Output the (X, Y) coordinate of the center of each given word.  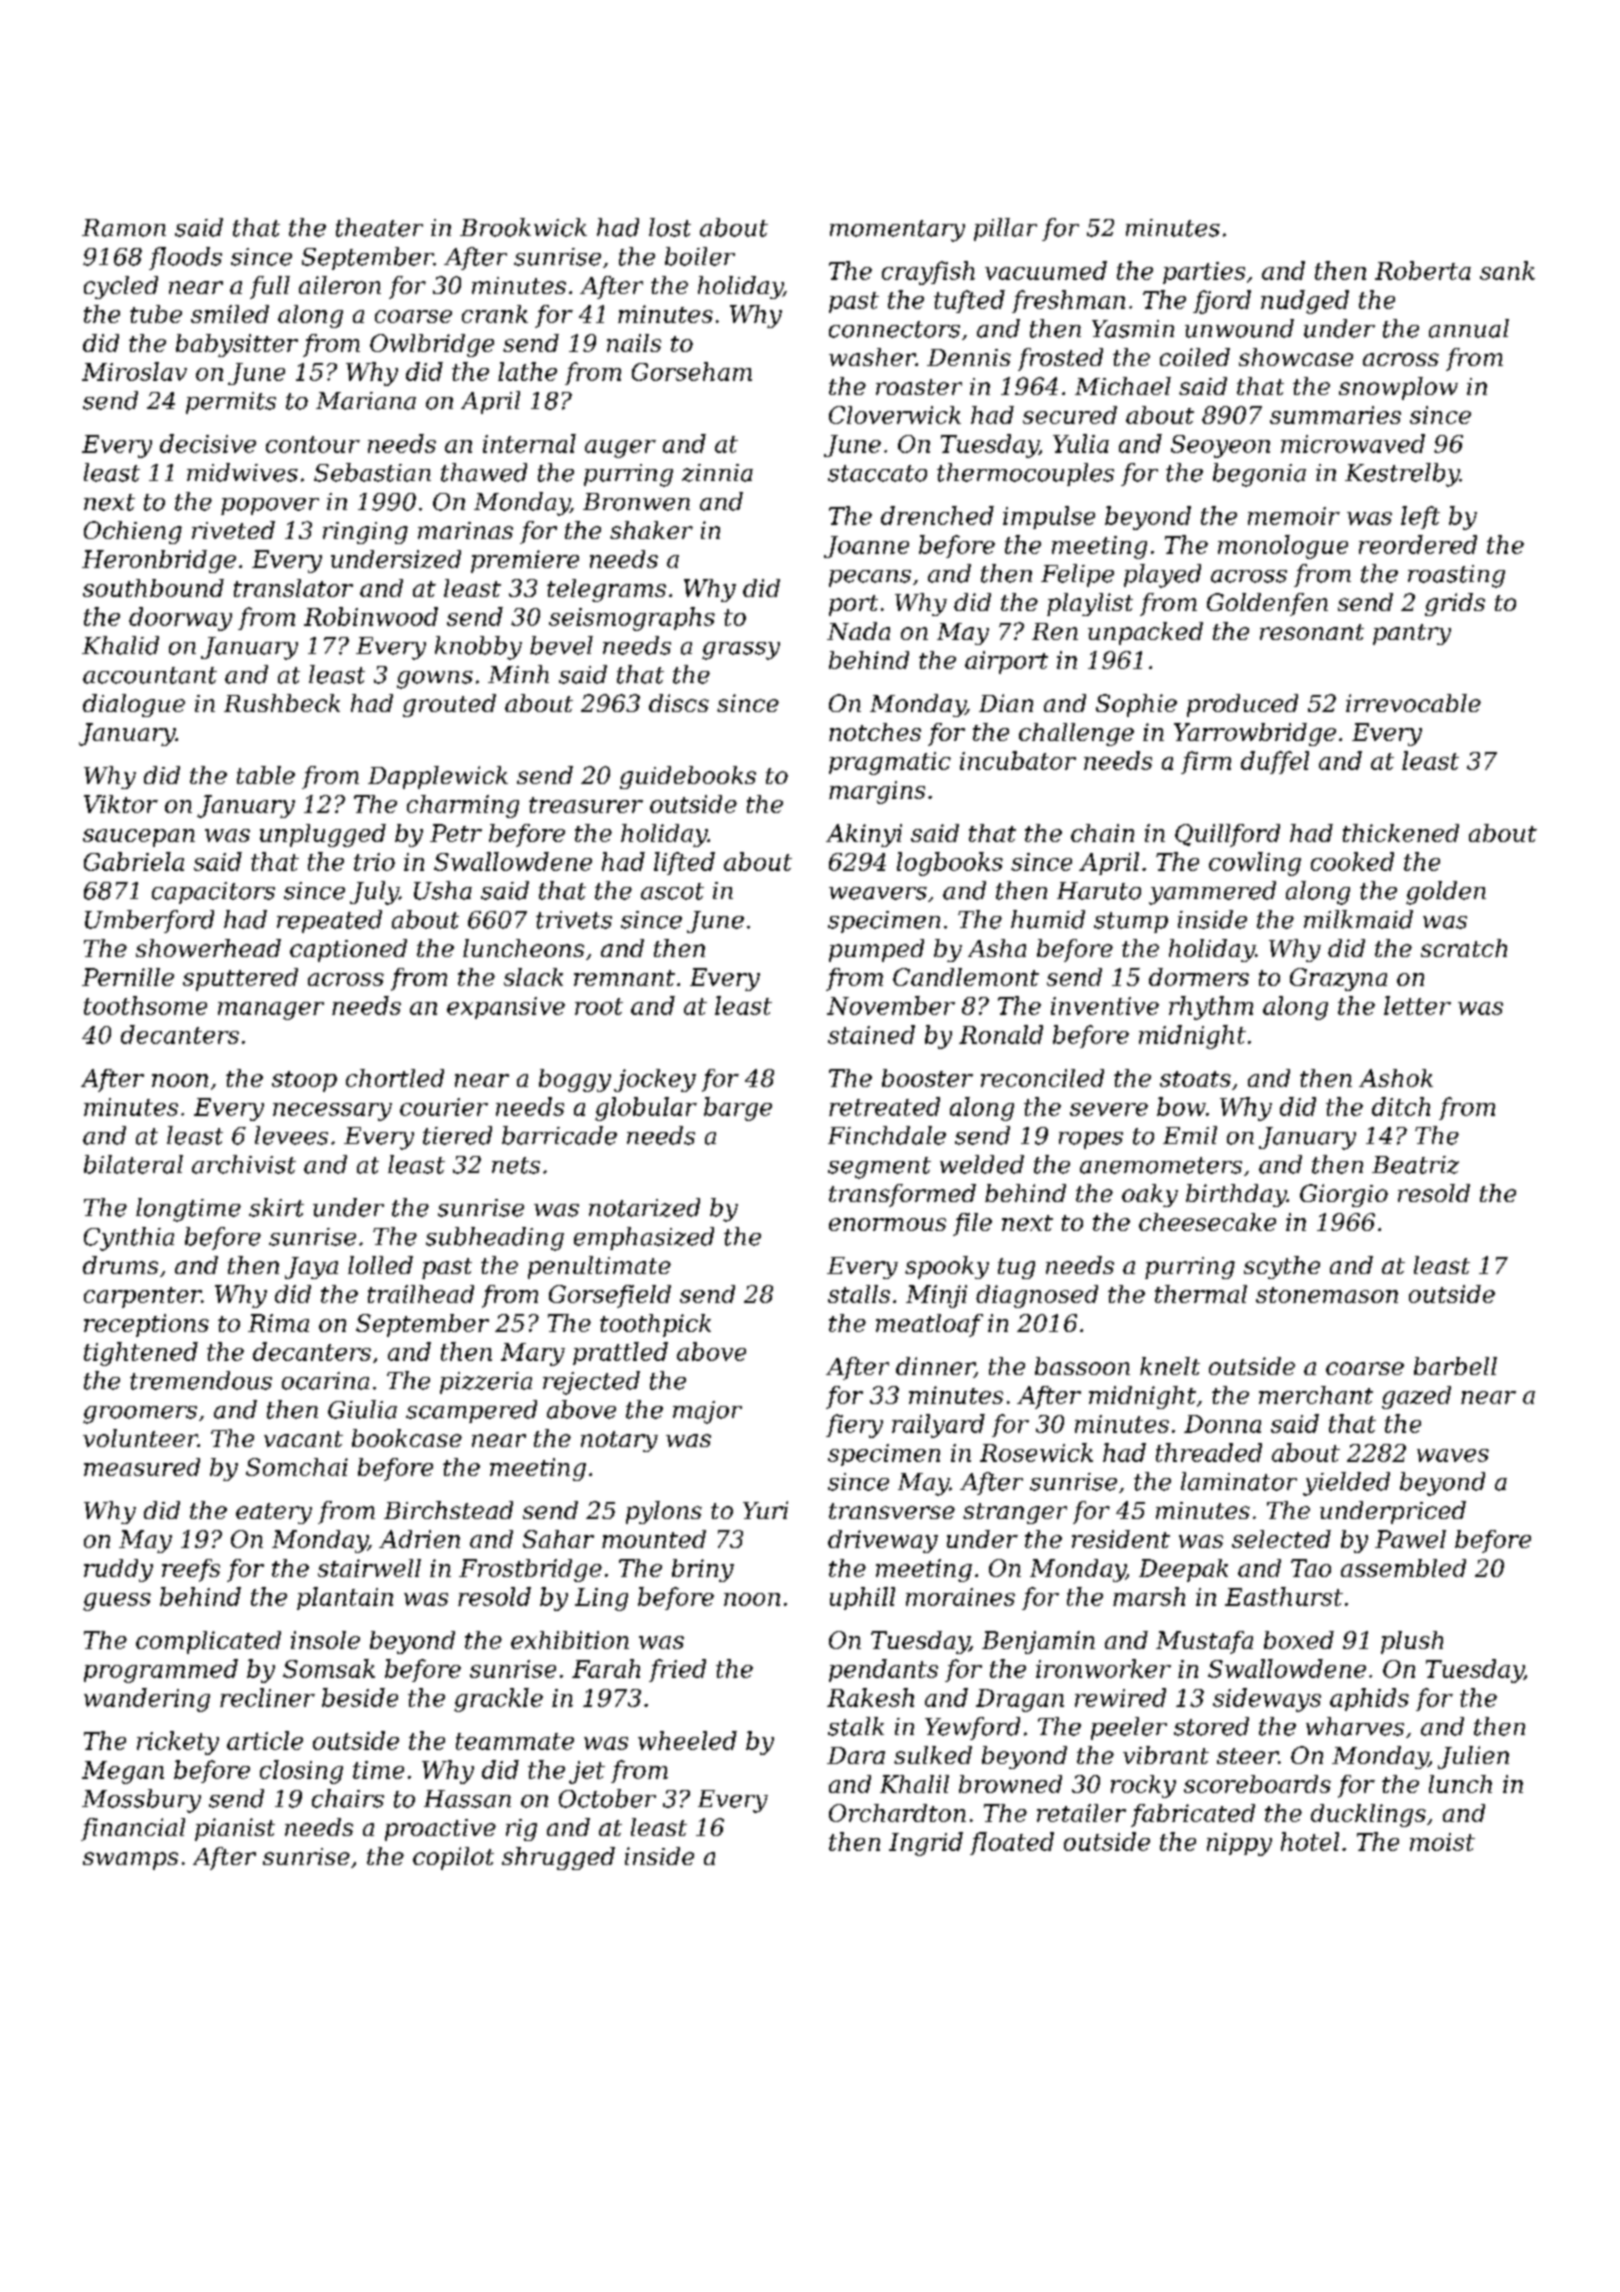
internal (529, 443)
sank (1507, 270)
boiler (700, 256)
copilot (453, 1858)
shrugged (558, 1858)
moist (1442, 1842)
